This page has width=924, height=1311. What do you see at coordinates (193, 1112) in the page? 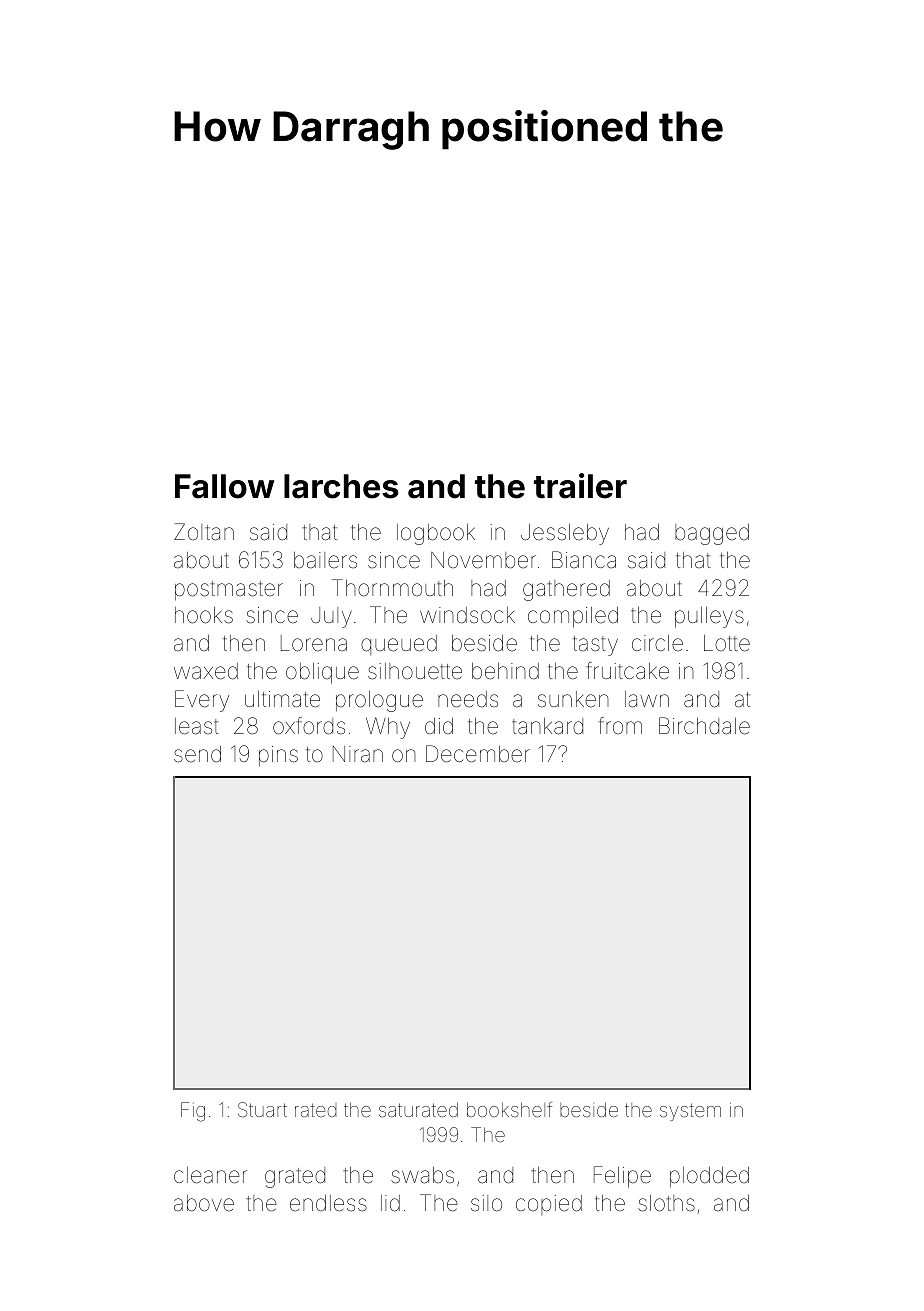
I see `Fig` at bounding box center [193, 1112].
